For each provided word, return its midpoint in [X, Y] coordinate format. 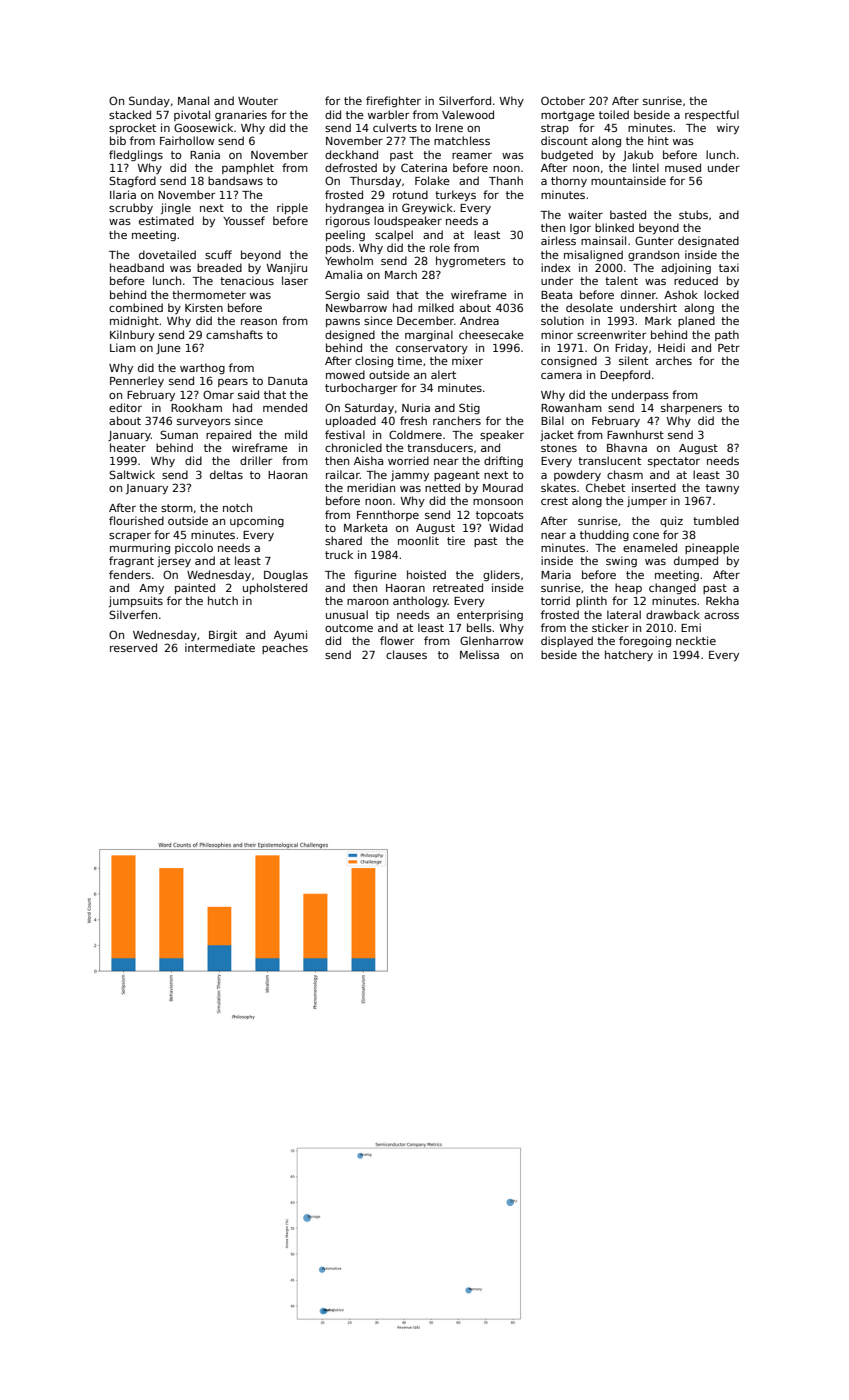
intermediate [220, 647]
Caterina [424, 167]
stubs [693, 214]
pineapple [712, 548]
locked [721, 294]
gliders [501, 575]
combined [136, 307]
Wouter [258, 101]
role [440, 247]
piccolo [194, 548]
